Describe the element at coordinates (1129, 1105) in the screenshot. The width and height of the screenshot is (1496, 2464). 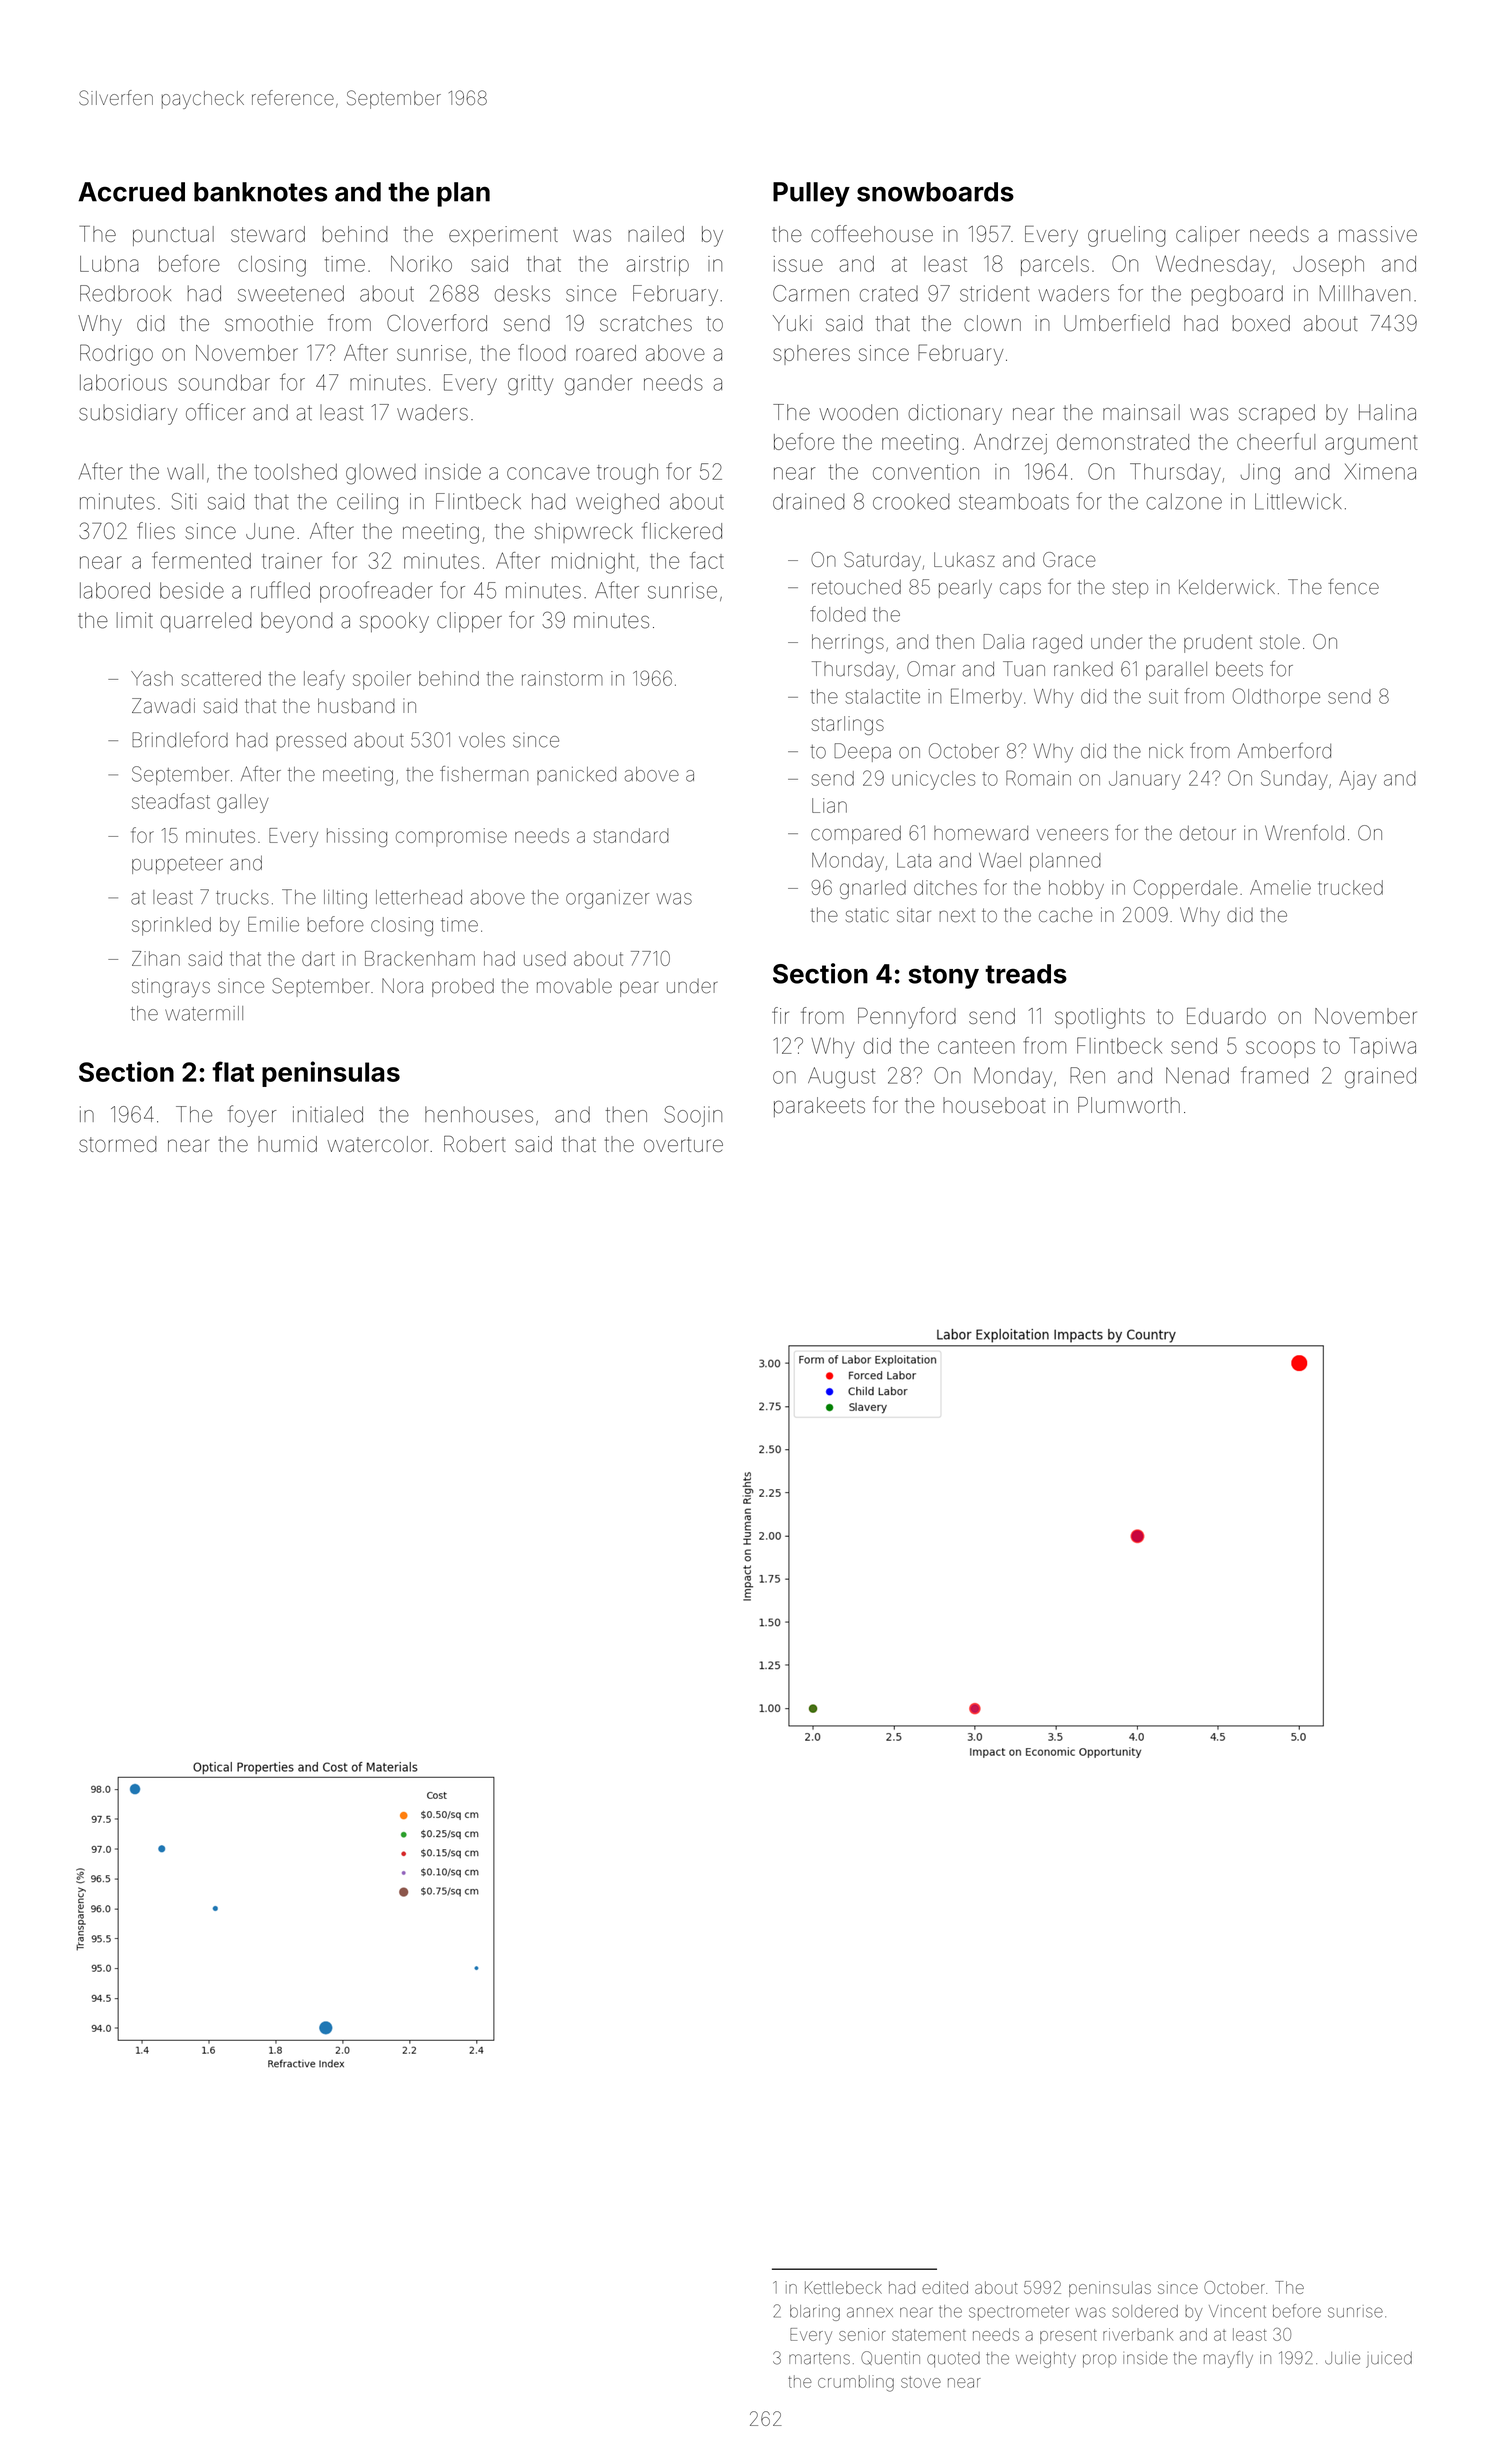
I see `Plumworth` at that location.
